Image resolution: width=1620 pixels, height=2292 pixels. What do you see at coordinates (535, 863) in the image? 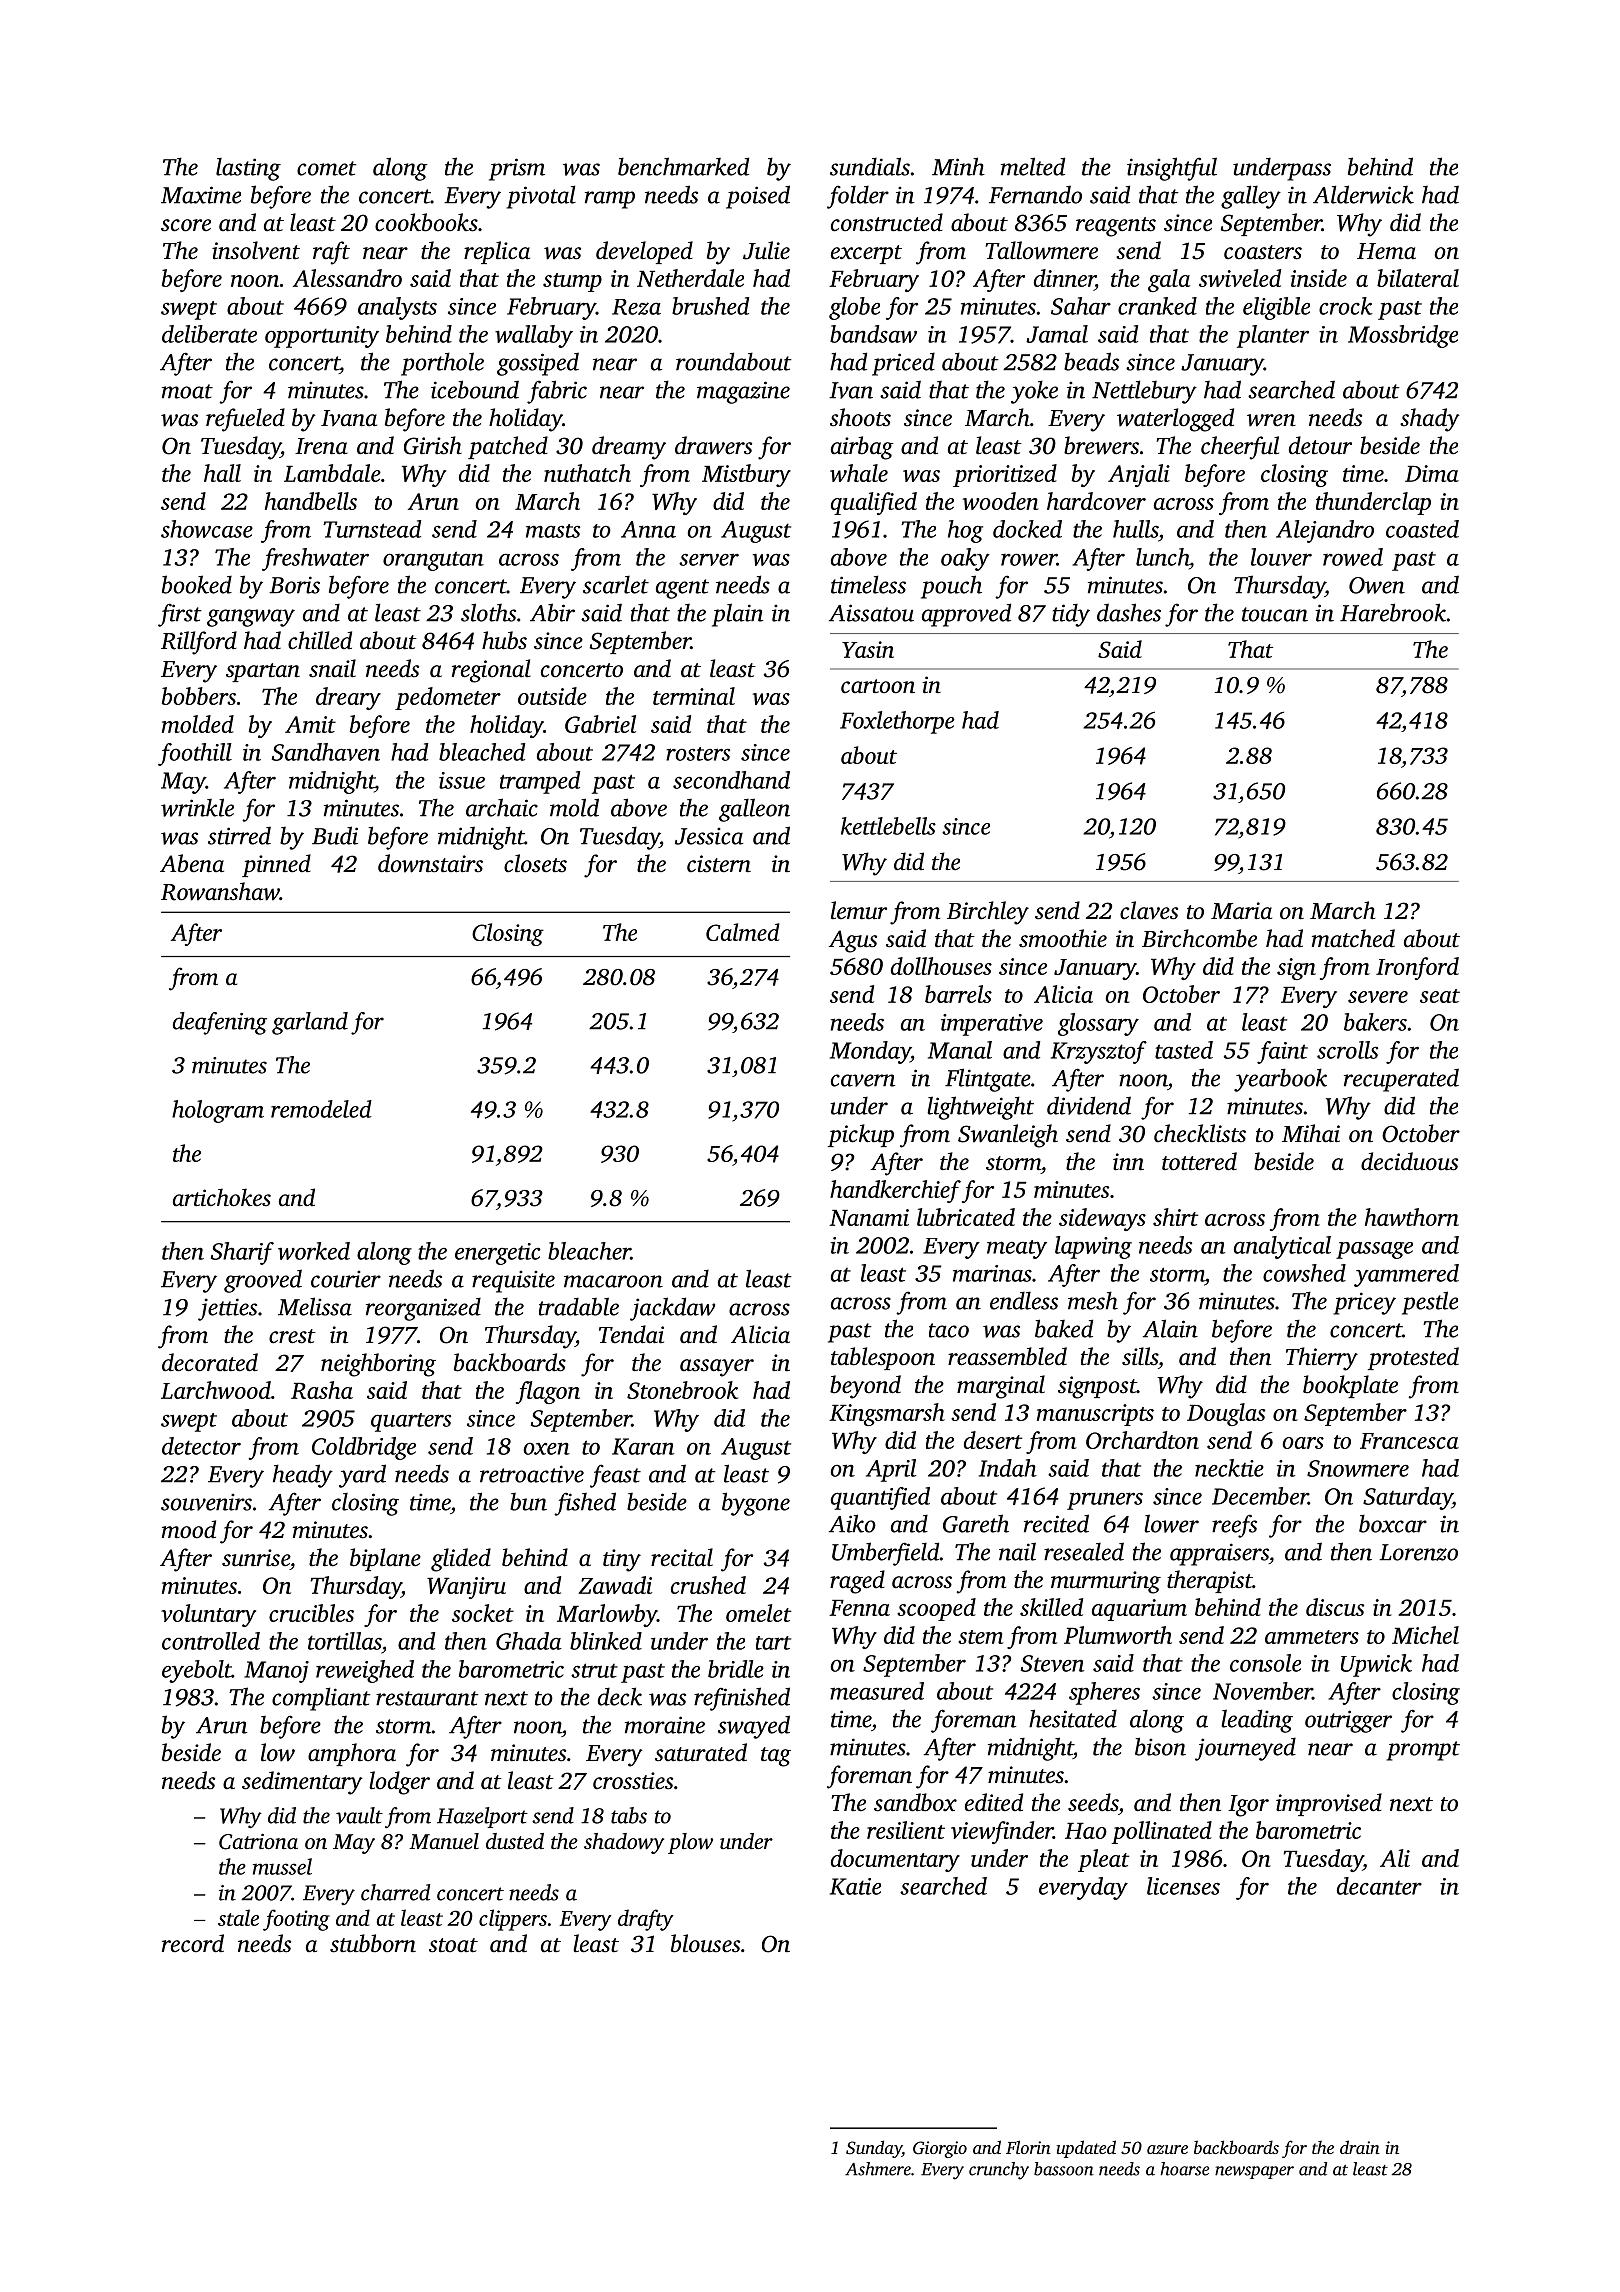
I see `closets` at bounding box center [535, 863].
